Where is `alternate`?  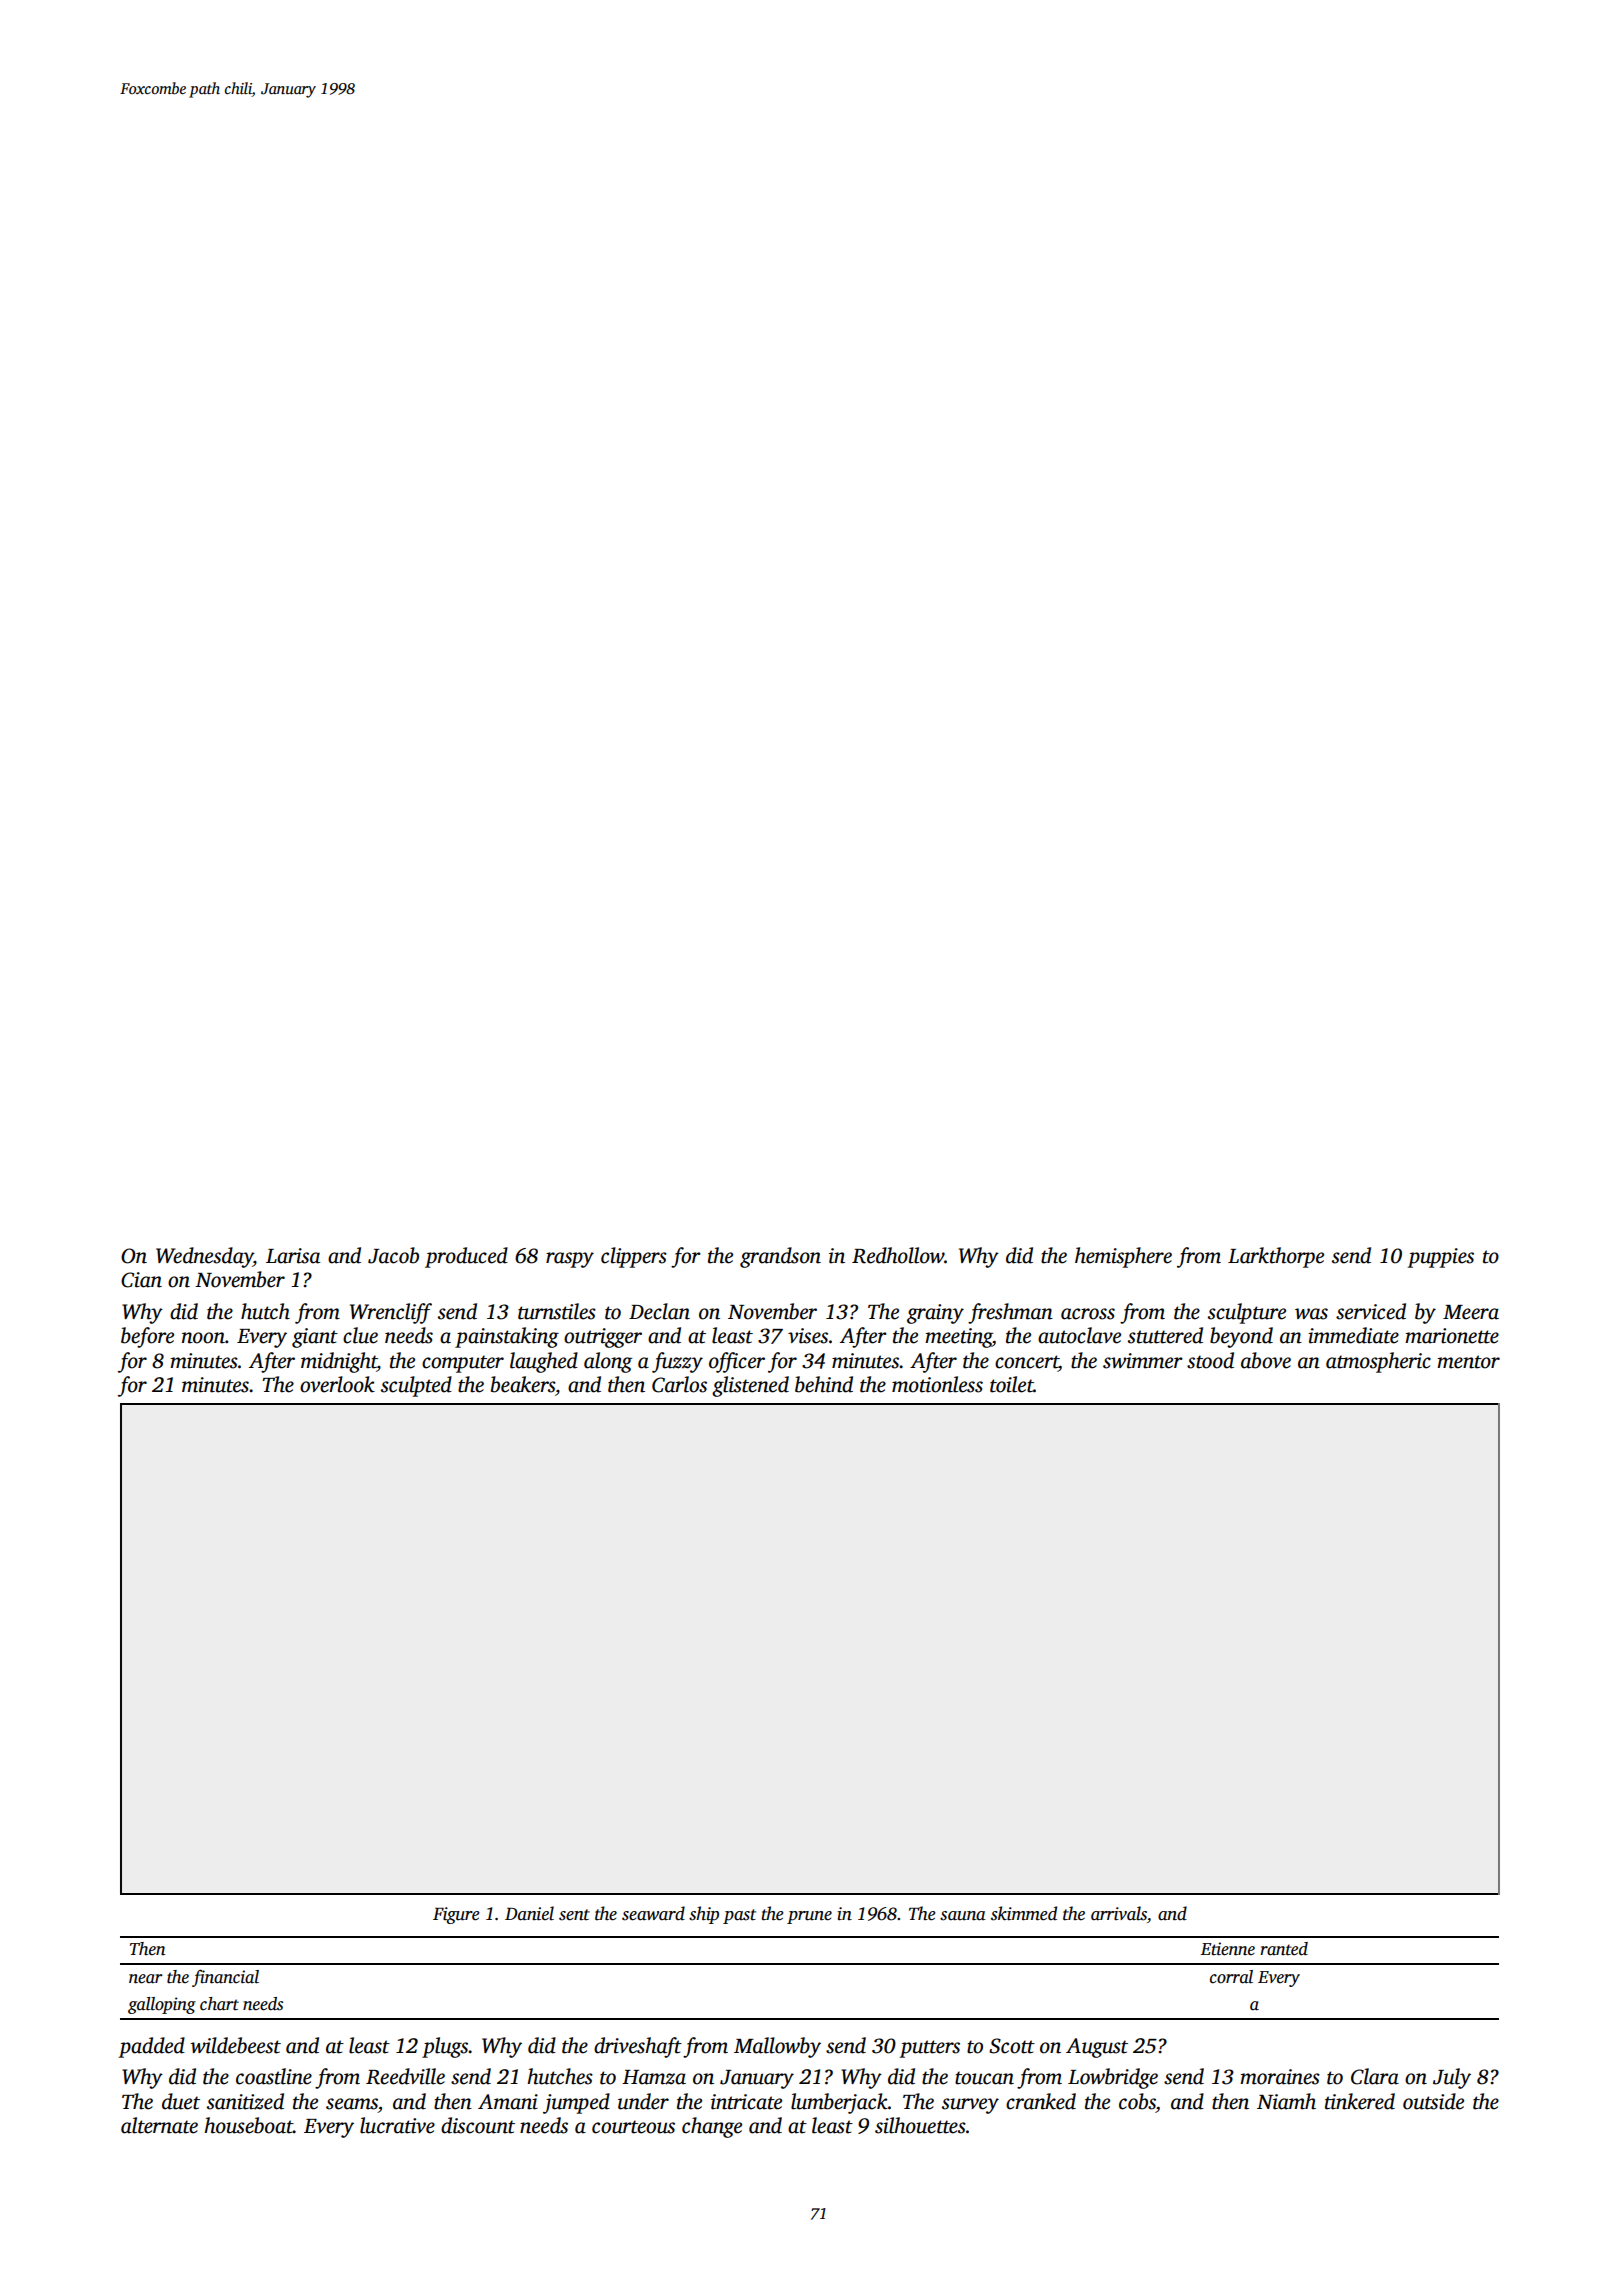 alternate is located at coordinates (159, 2125).
